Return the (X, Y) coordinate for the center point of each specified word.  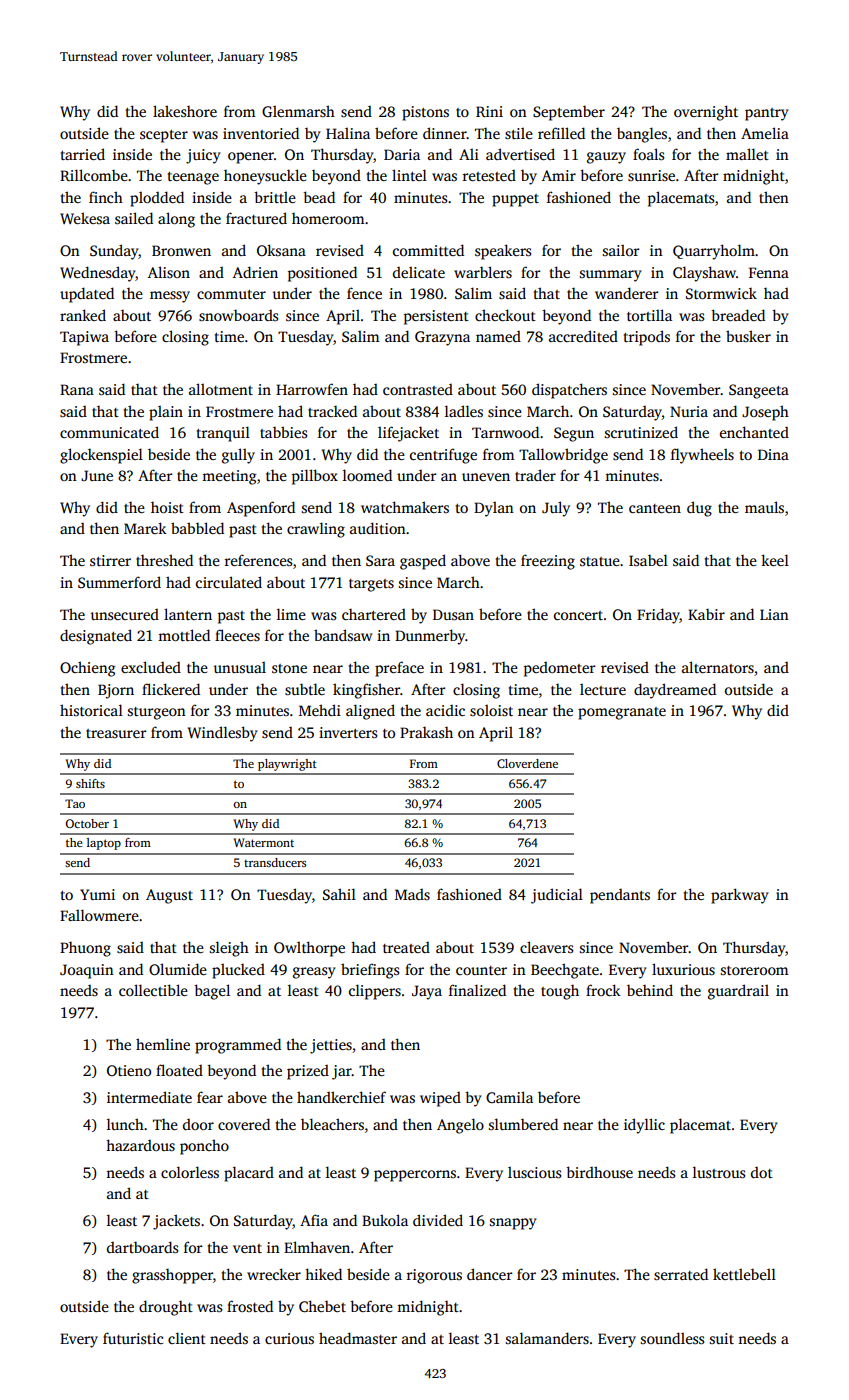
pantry (767, 114)
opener (251, 158)
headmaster (358, 1338)
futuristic (133, 1338)
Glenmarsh (298, 111)
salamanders (547, 1338)
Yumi (97, 894)
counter (481, 970)
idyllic (644, 1126)
